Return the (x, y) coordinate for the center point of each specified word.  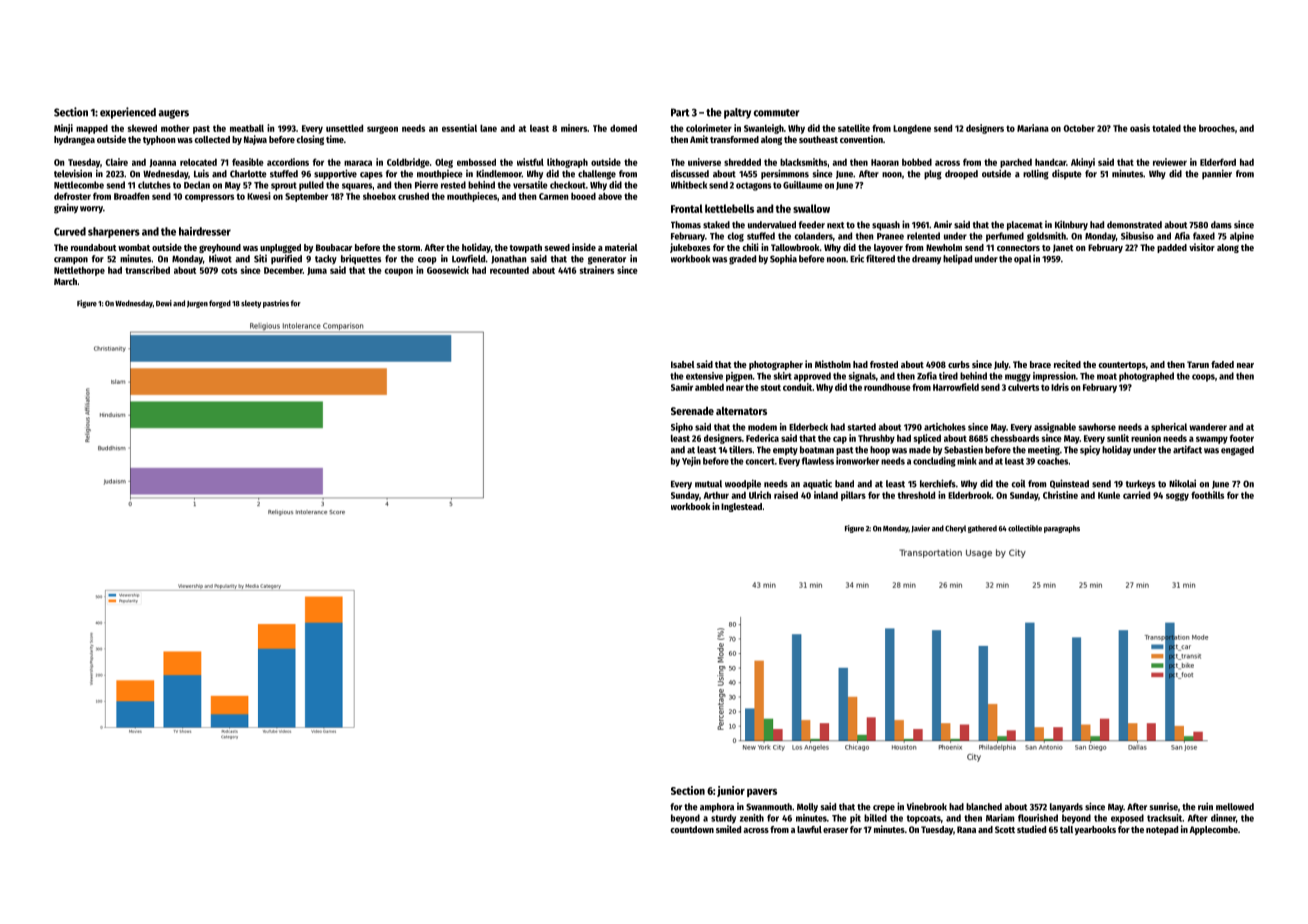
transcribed (147, 270)
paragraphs (1062, 529)
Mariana (1033, 128)
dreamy (926, 259)
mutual (708, 484)
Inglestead (741, 507)
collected (212, 139)
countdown (692, 829)
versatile (530, 185)
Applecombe (1213, 830)
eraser (835, 830)
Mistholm (833, 364)
